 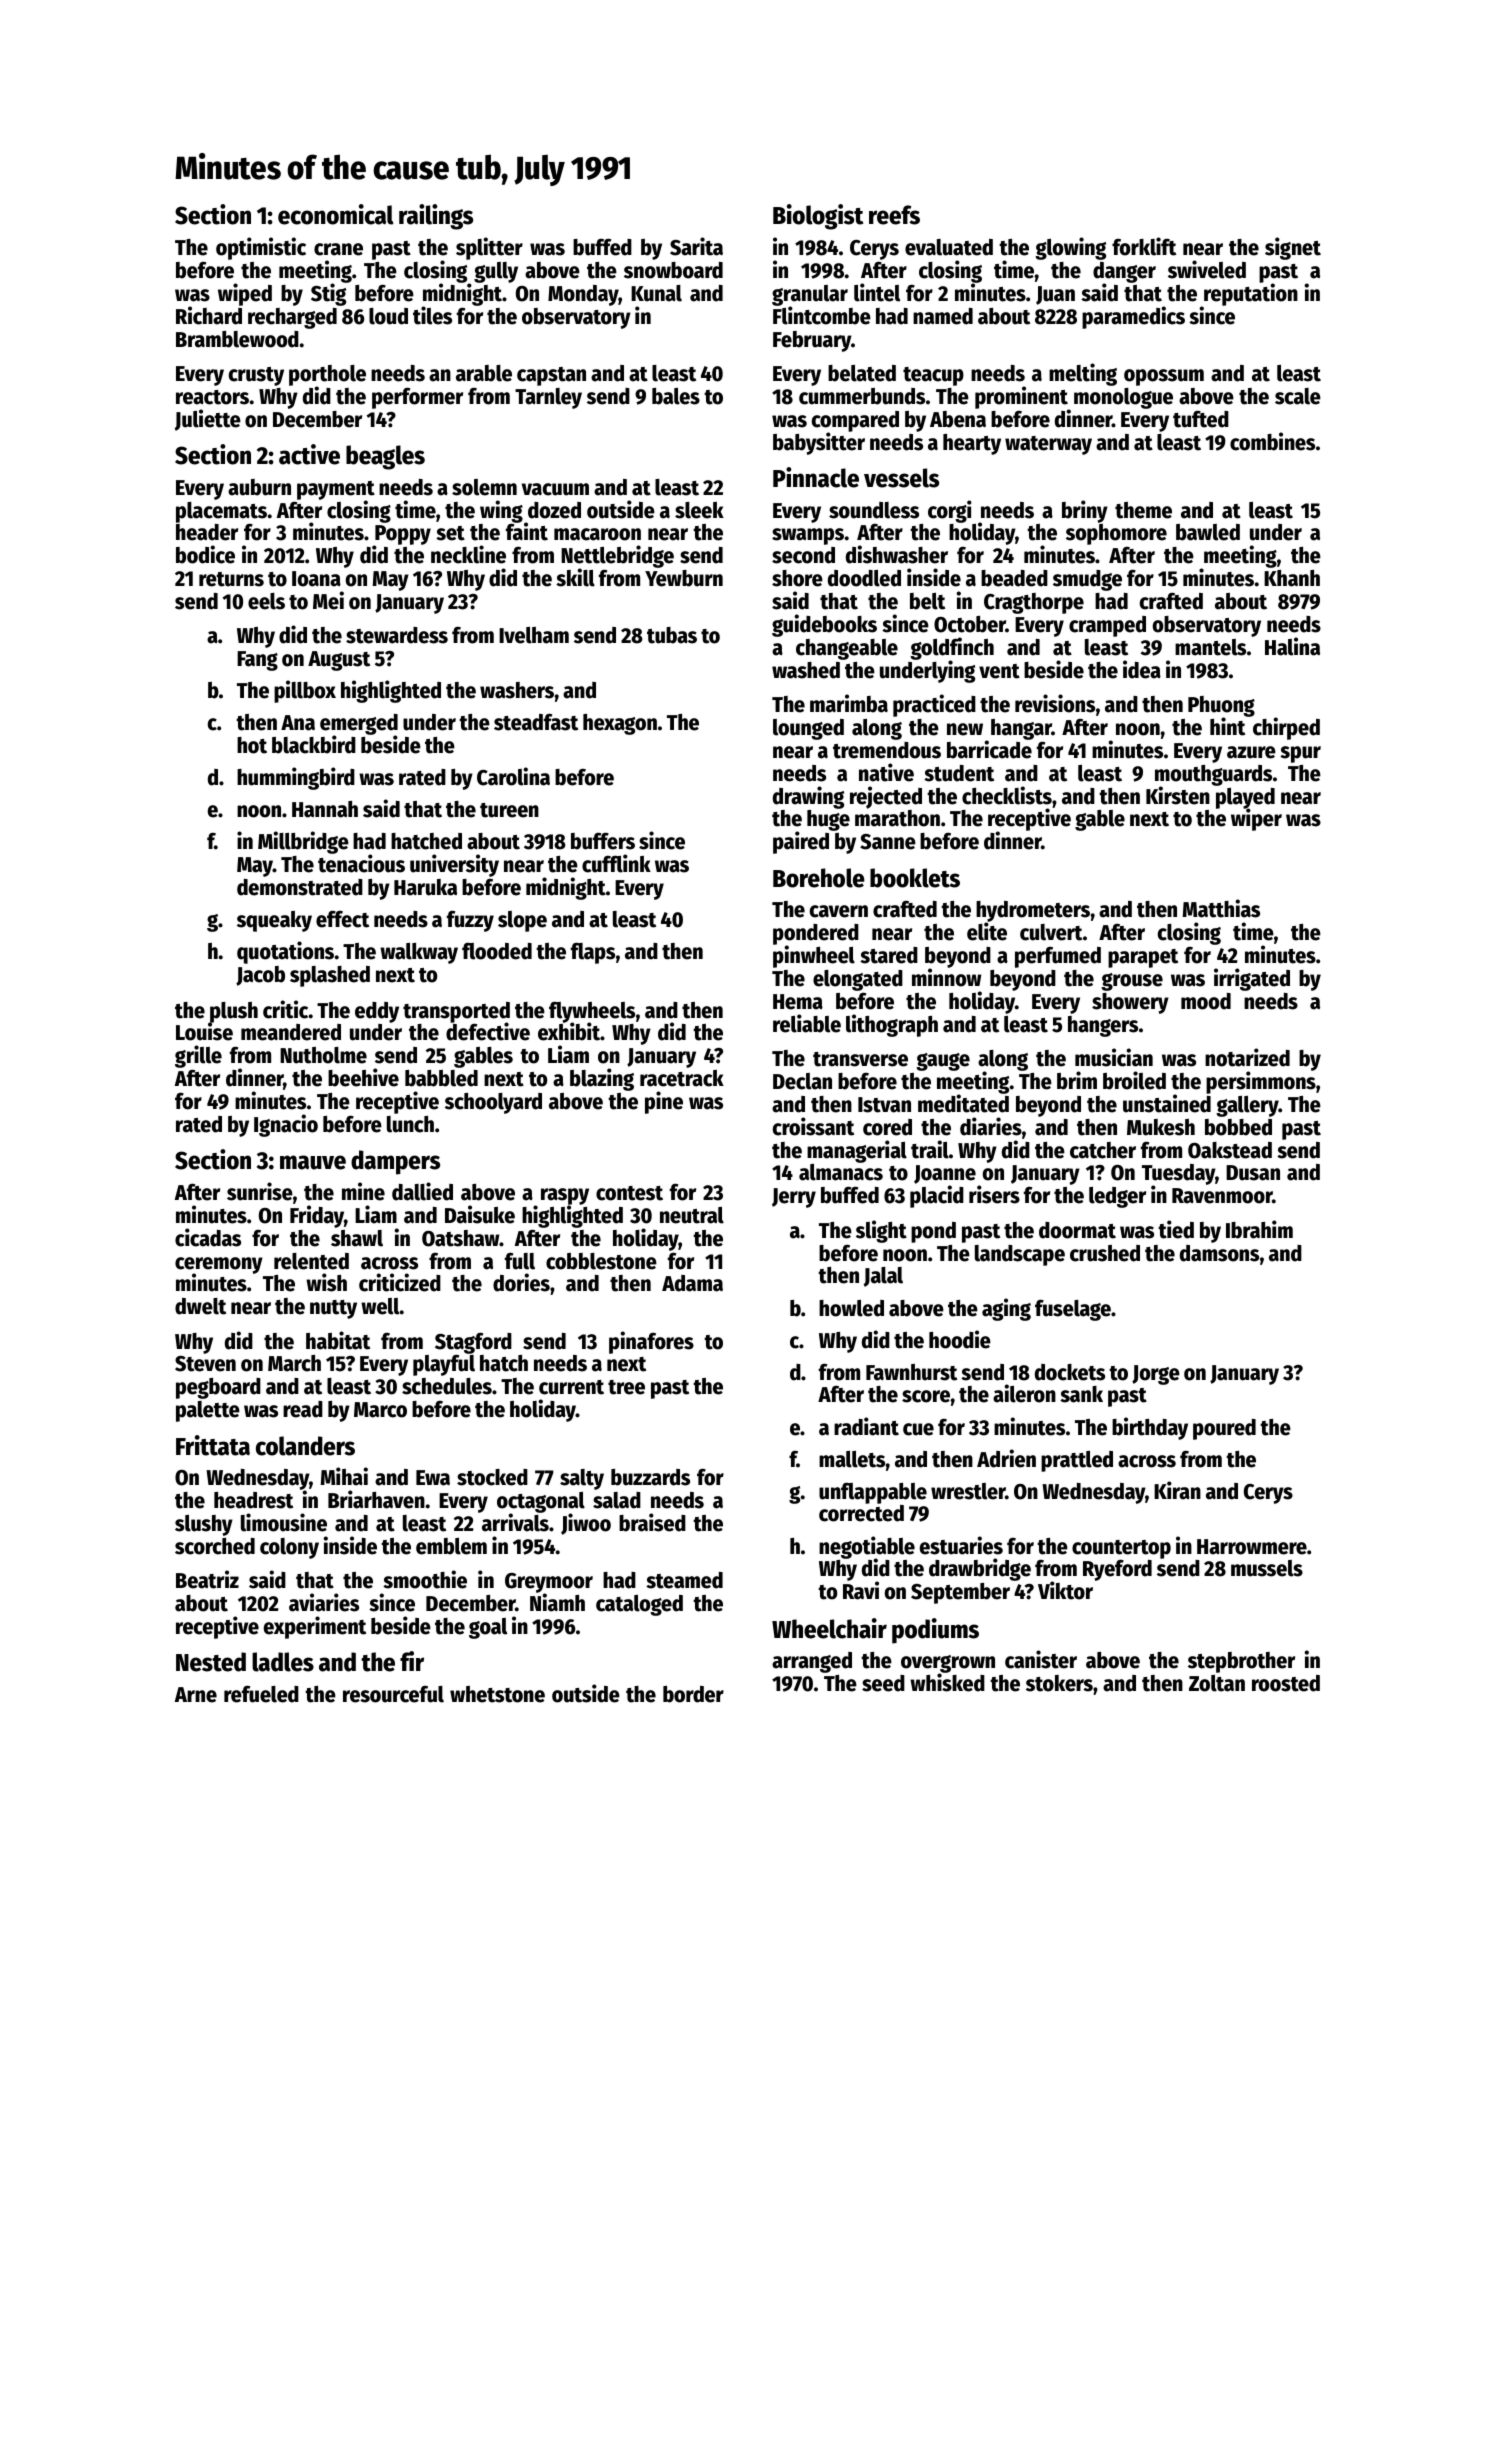 What do you see at coordinates (1217, 1683) in the page?
I see `Zoltan` at bounding box center [1217, 1683].
